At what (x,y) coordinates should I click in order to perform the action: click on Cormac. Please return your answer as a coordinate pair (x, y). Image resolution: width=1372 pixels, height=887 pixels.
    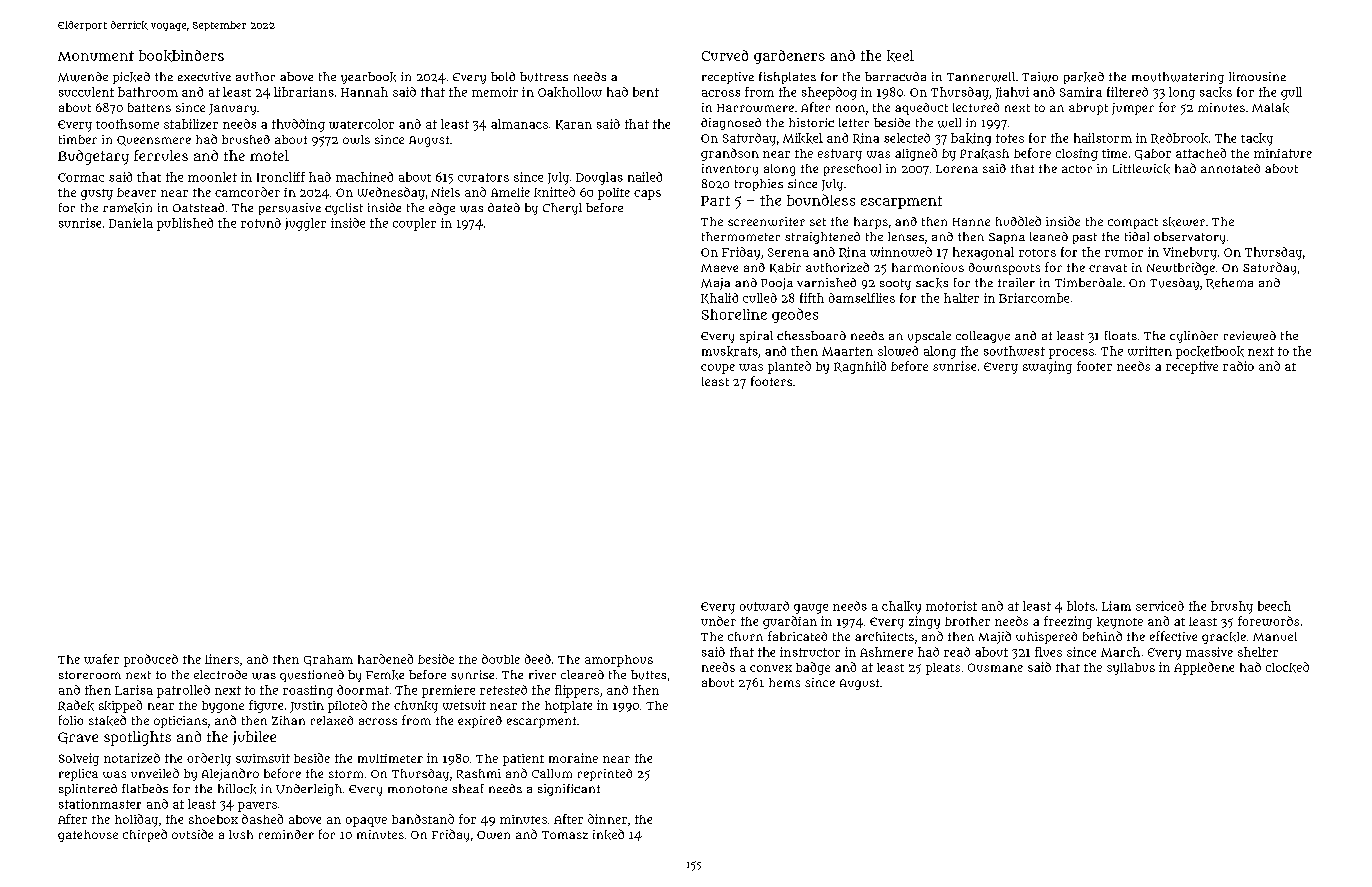
    Looking at the image, I should click on (81, 177).
